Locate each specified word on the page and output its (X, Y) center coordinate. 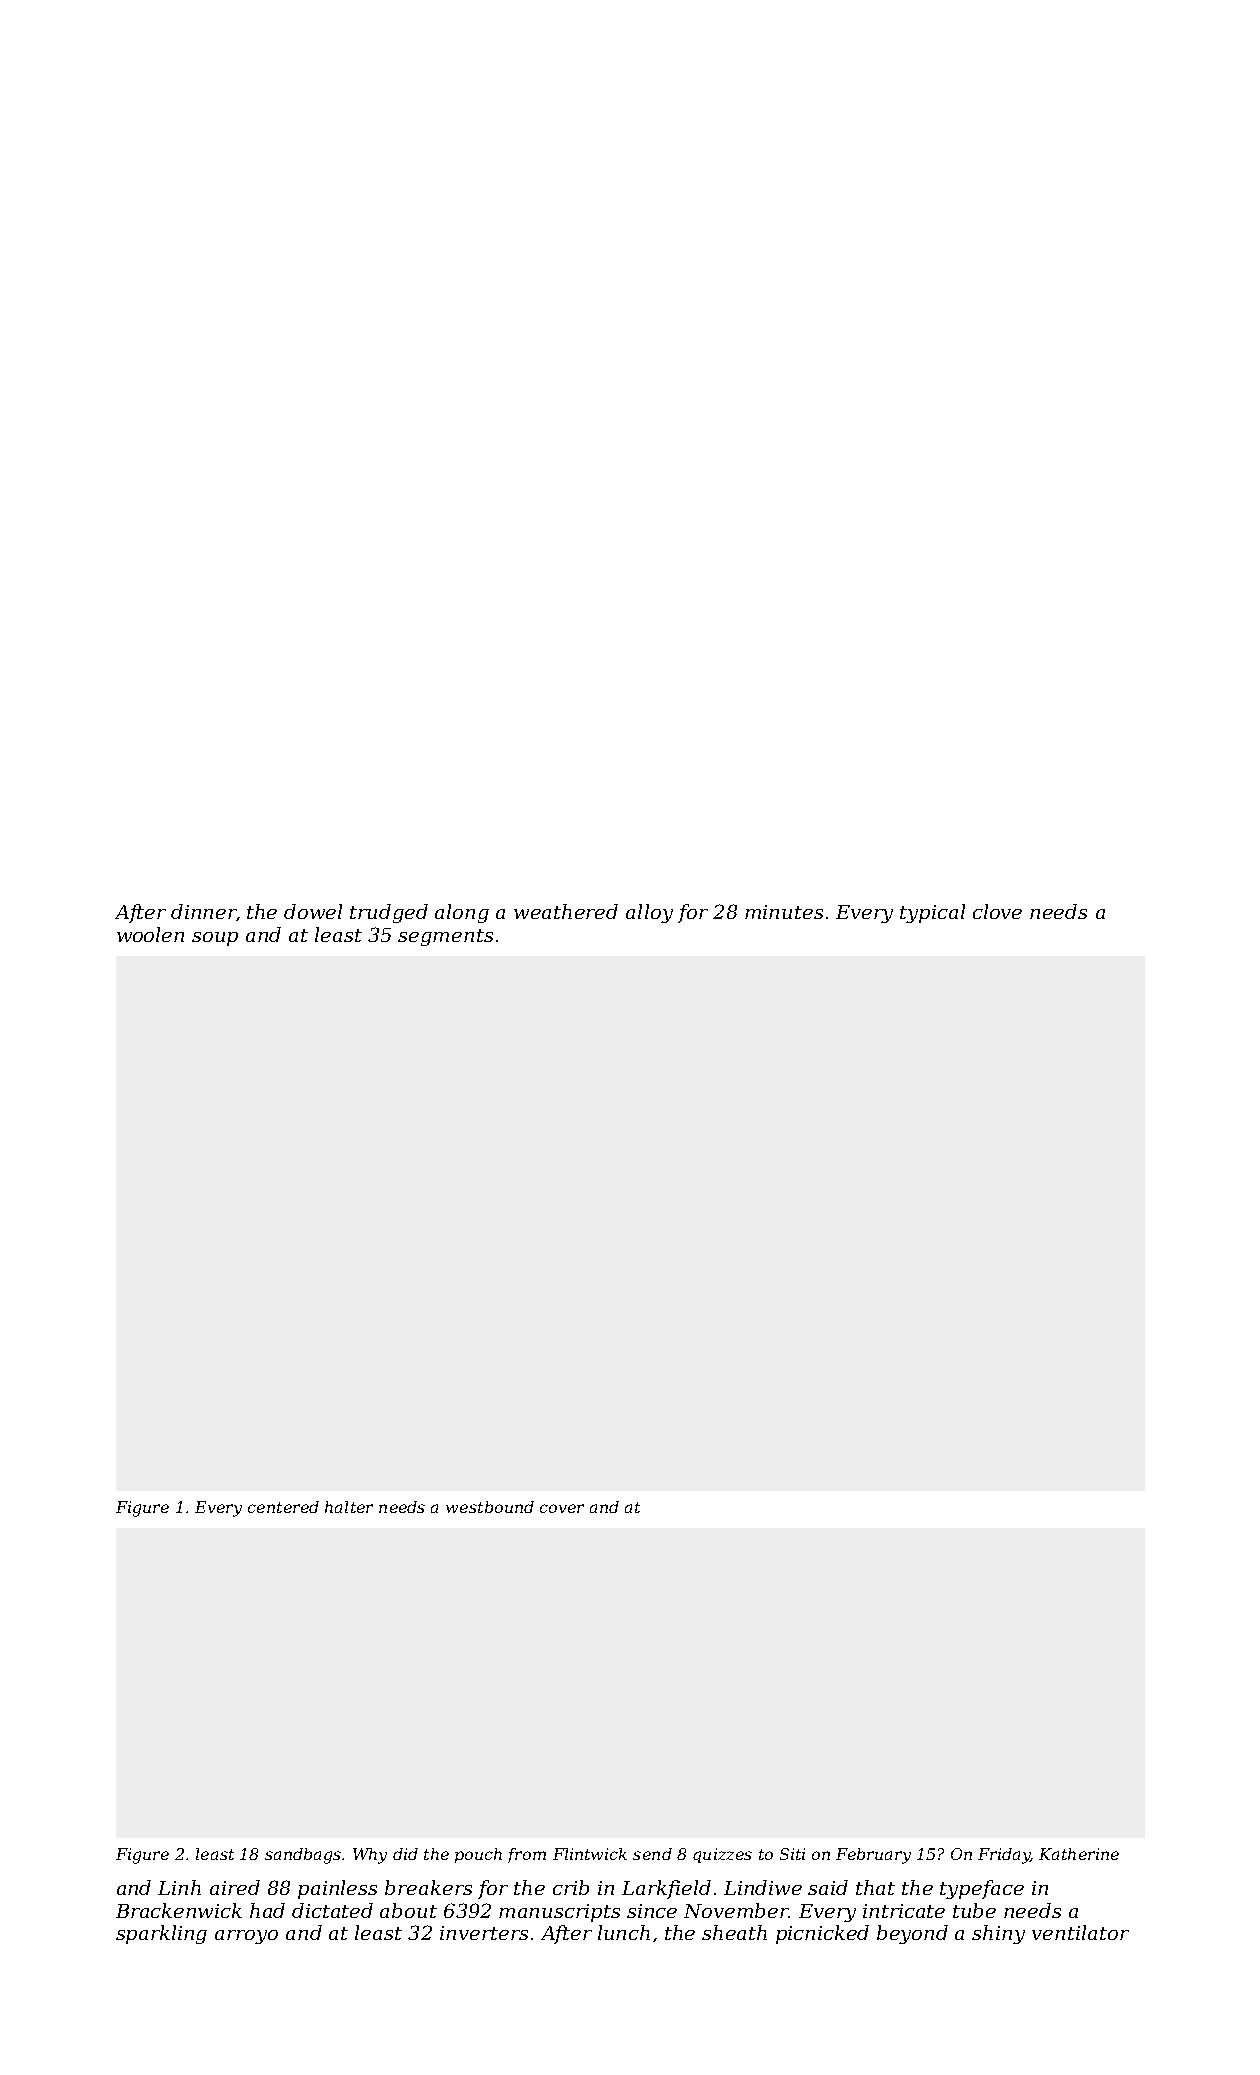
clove (997, 911)
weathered (566, 911)
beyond (912, 1934)
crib (571, 1887)
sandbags (303, 1856)
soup (215, 939)
